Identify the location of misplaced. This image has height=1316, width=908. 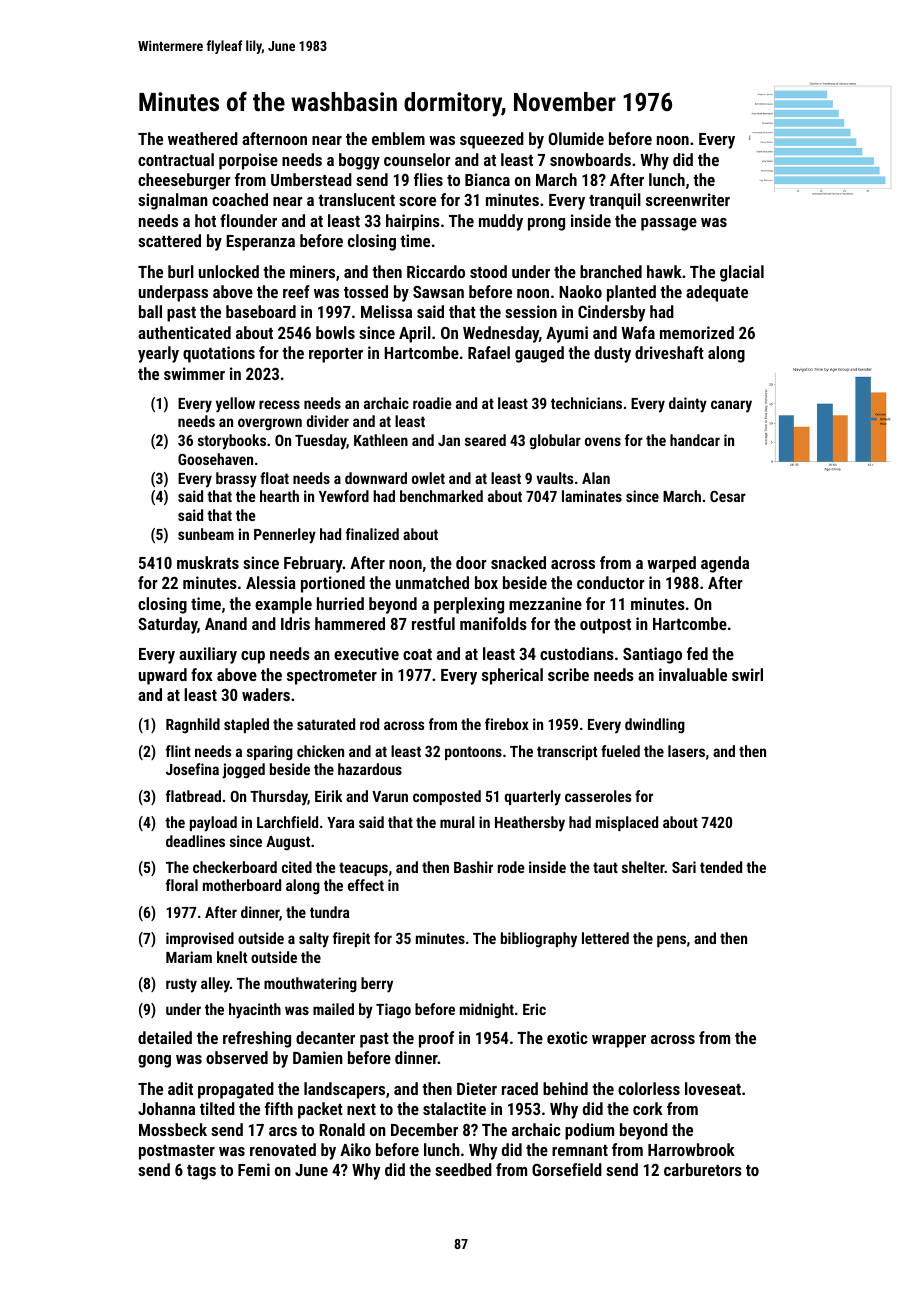
(627, 823).
